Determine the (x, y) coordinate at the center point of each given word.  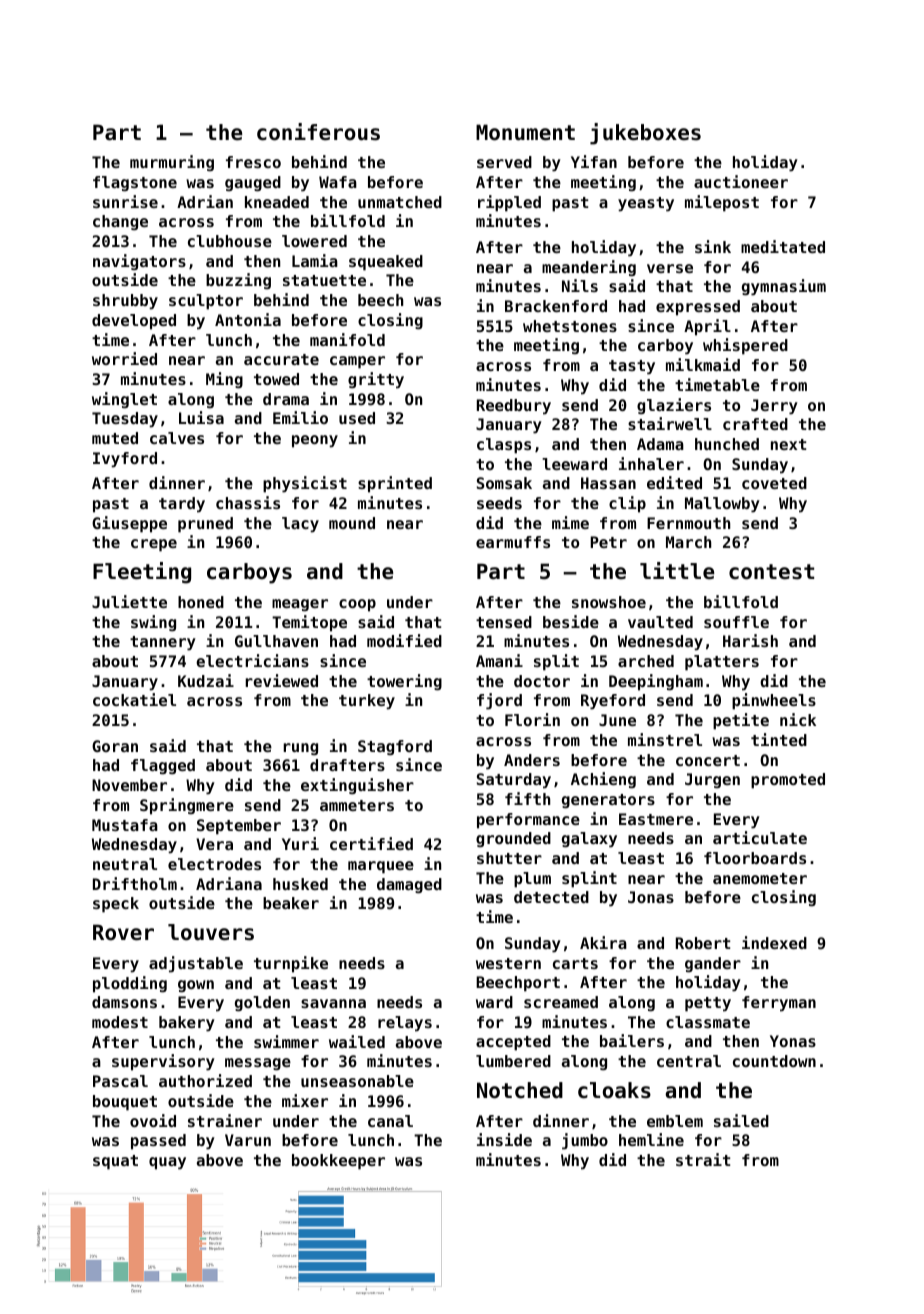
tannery (163, 643)
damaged (409, 886)
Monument (525, 132)
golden (262, 1004)
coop (357, 605)
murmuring (172, 163)
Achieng (603, 780)
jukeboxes (645, 134)
